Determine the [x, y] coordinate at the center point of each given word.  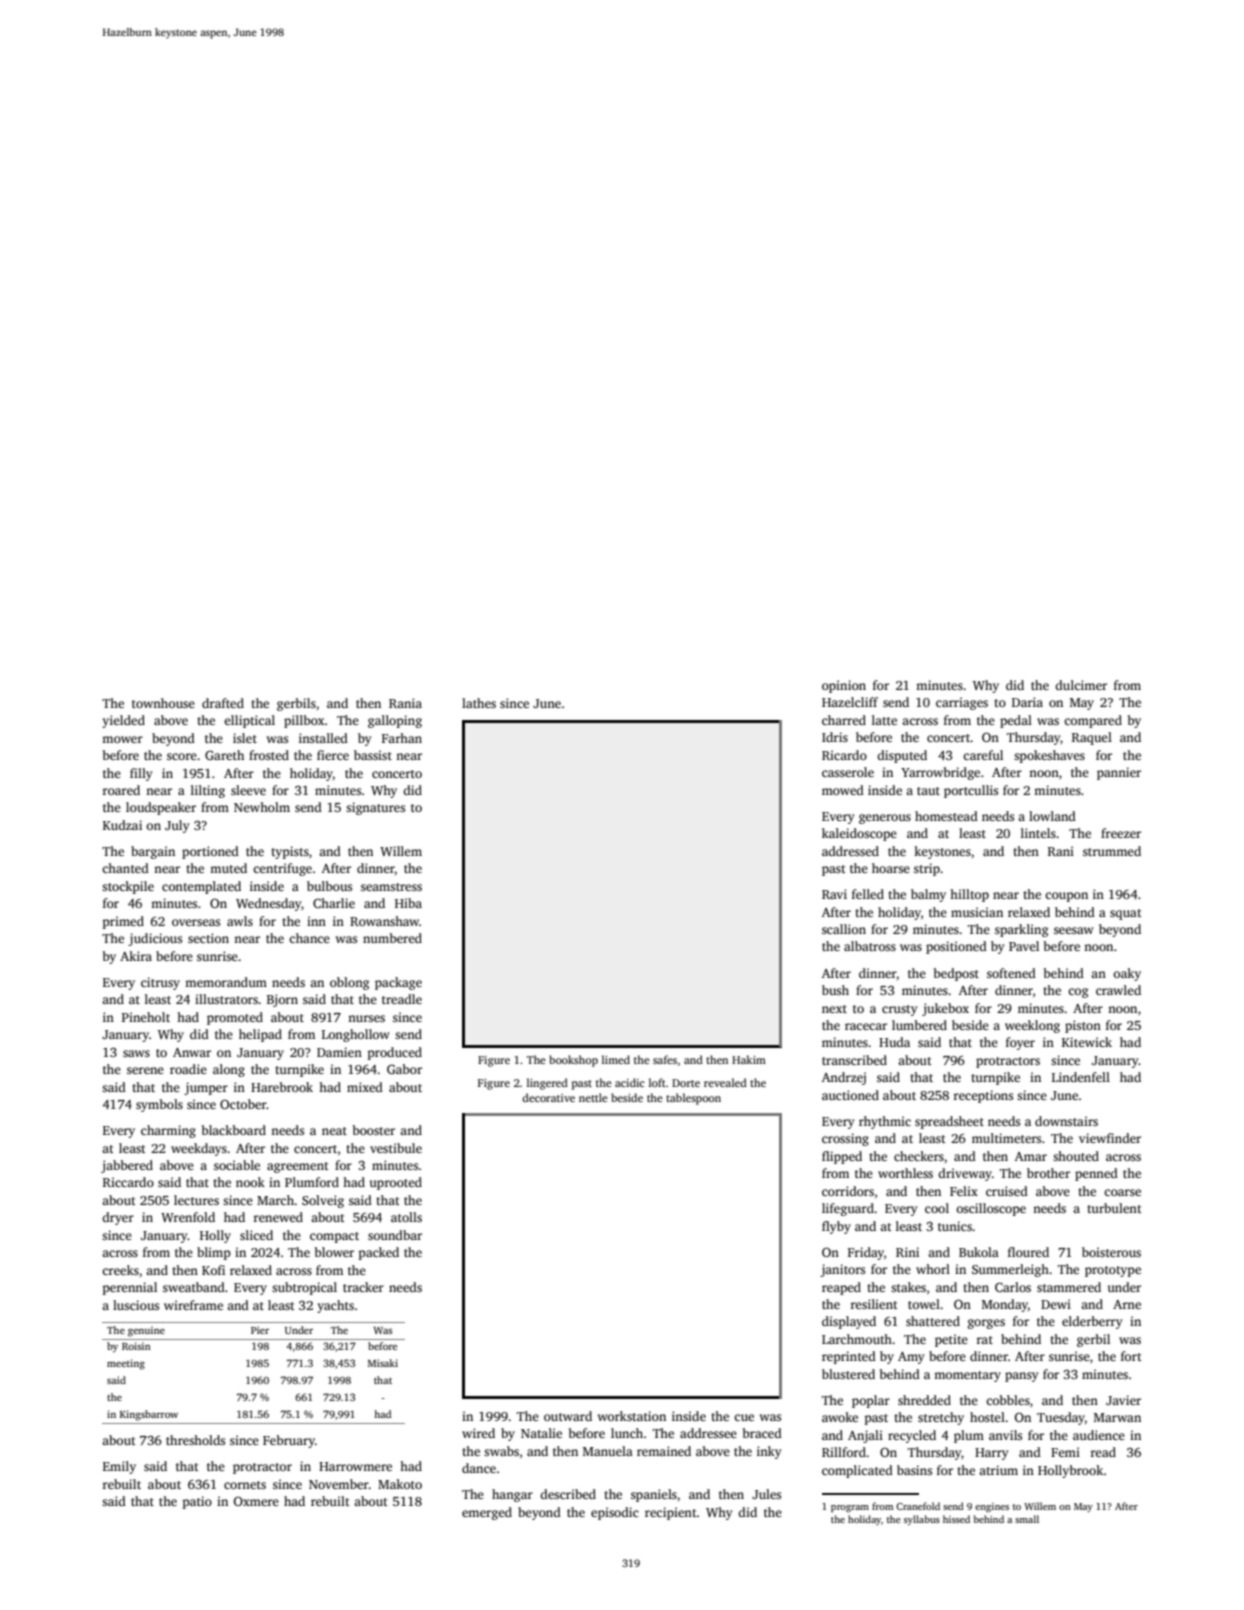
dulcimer [1081, 685]
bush [835, 990]
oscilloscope [991, 1209]
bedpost [956, 974]
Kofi [213, 1270]
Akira [136, 956]
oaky [1127, 974]
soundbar [395, 1235]
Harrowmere [355, 1466]
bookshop [573, 1061]
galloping [395, 721]
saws [136, 1053]
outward [568, 1416]
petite [951, 1340]
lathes [479, 703]
